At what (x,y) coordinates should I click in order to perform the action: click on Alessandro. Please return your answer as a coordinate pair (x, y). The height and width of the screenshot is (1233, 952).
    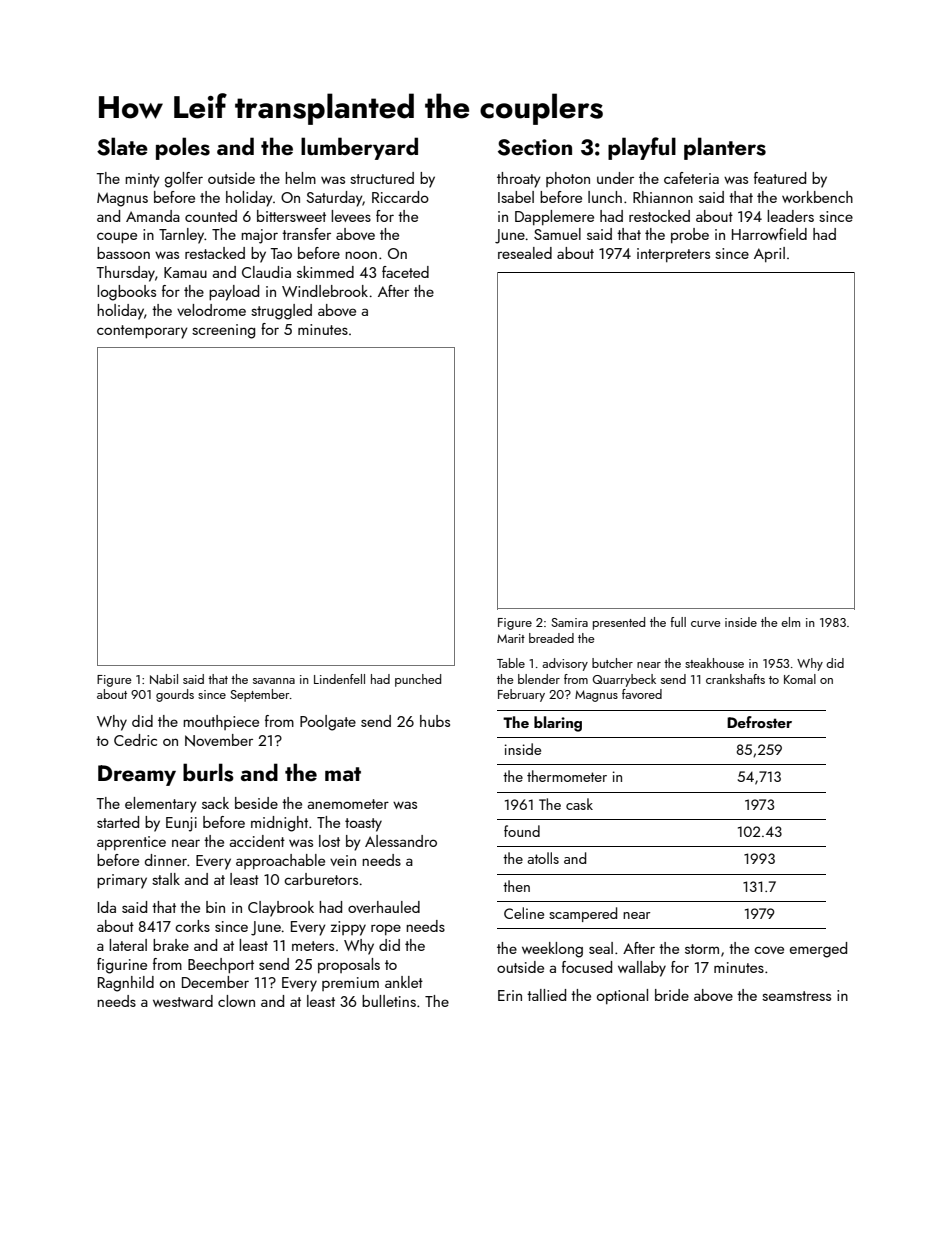
    Looking at the image, I should click on (401, 841).
